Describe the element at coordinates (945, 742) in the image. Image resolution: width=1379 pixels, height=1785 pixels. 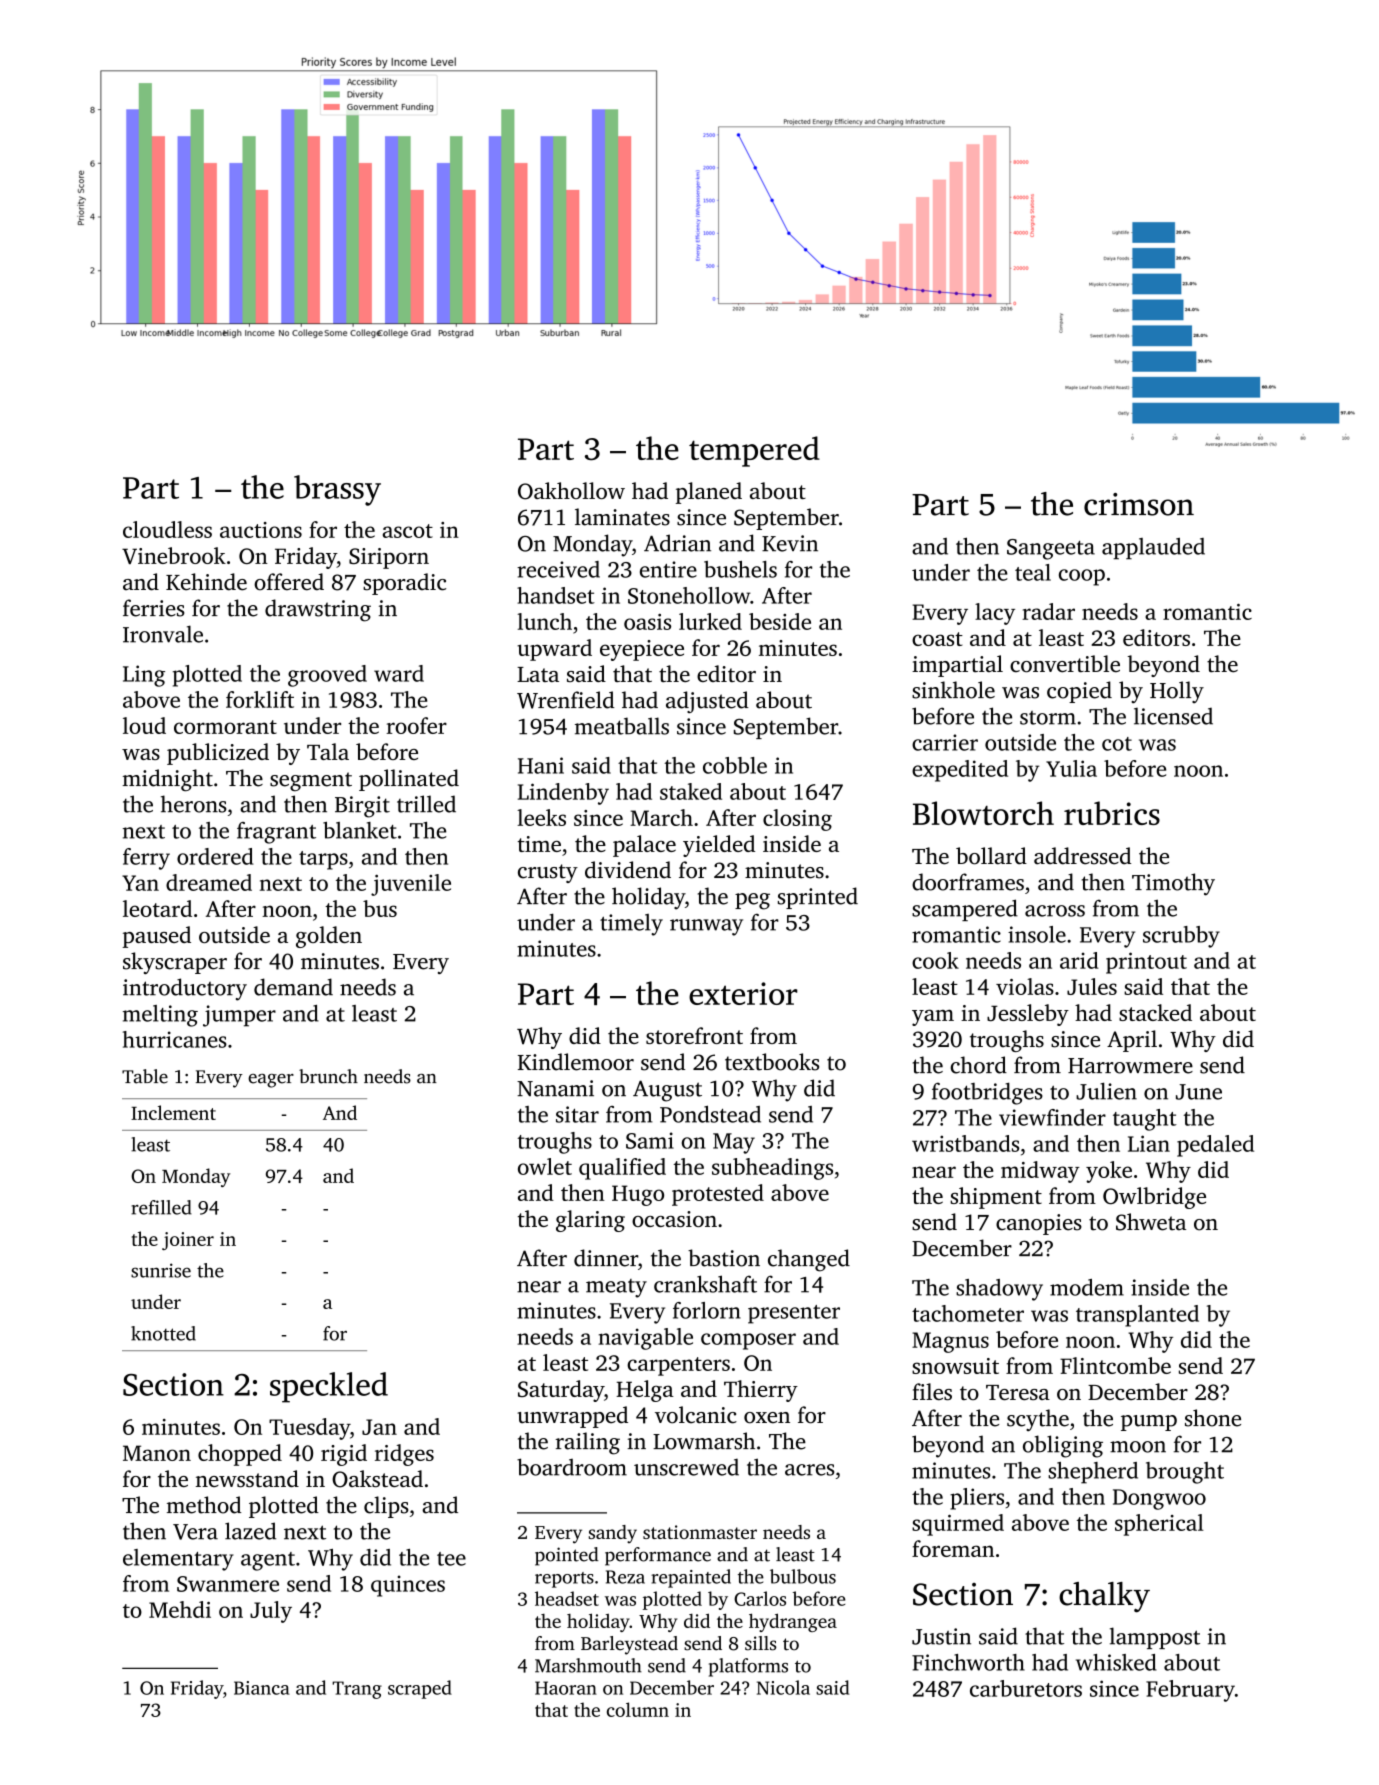
I see `carrier` at that location.
